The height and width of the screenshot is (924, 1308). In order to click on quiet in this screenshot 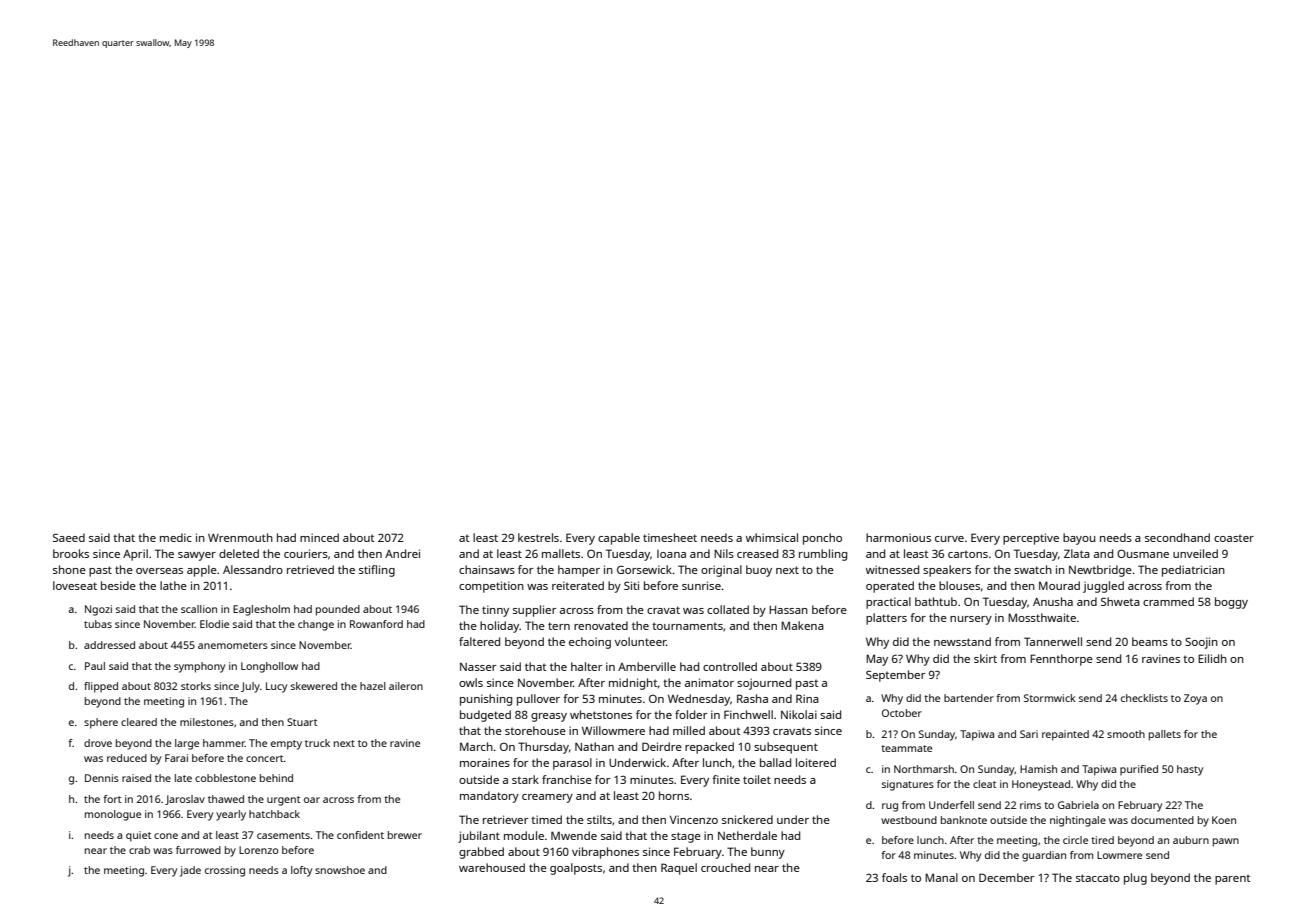, I will do `click(139, 836)`.
